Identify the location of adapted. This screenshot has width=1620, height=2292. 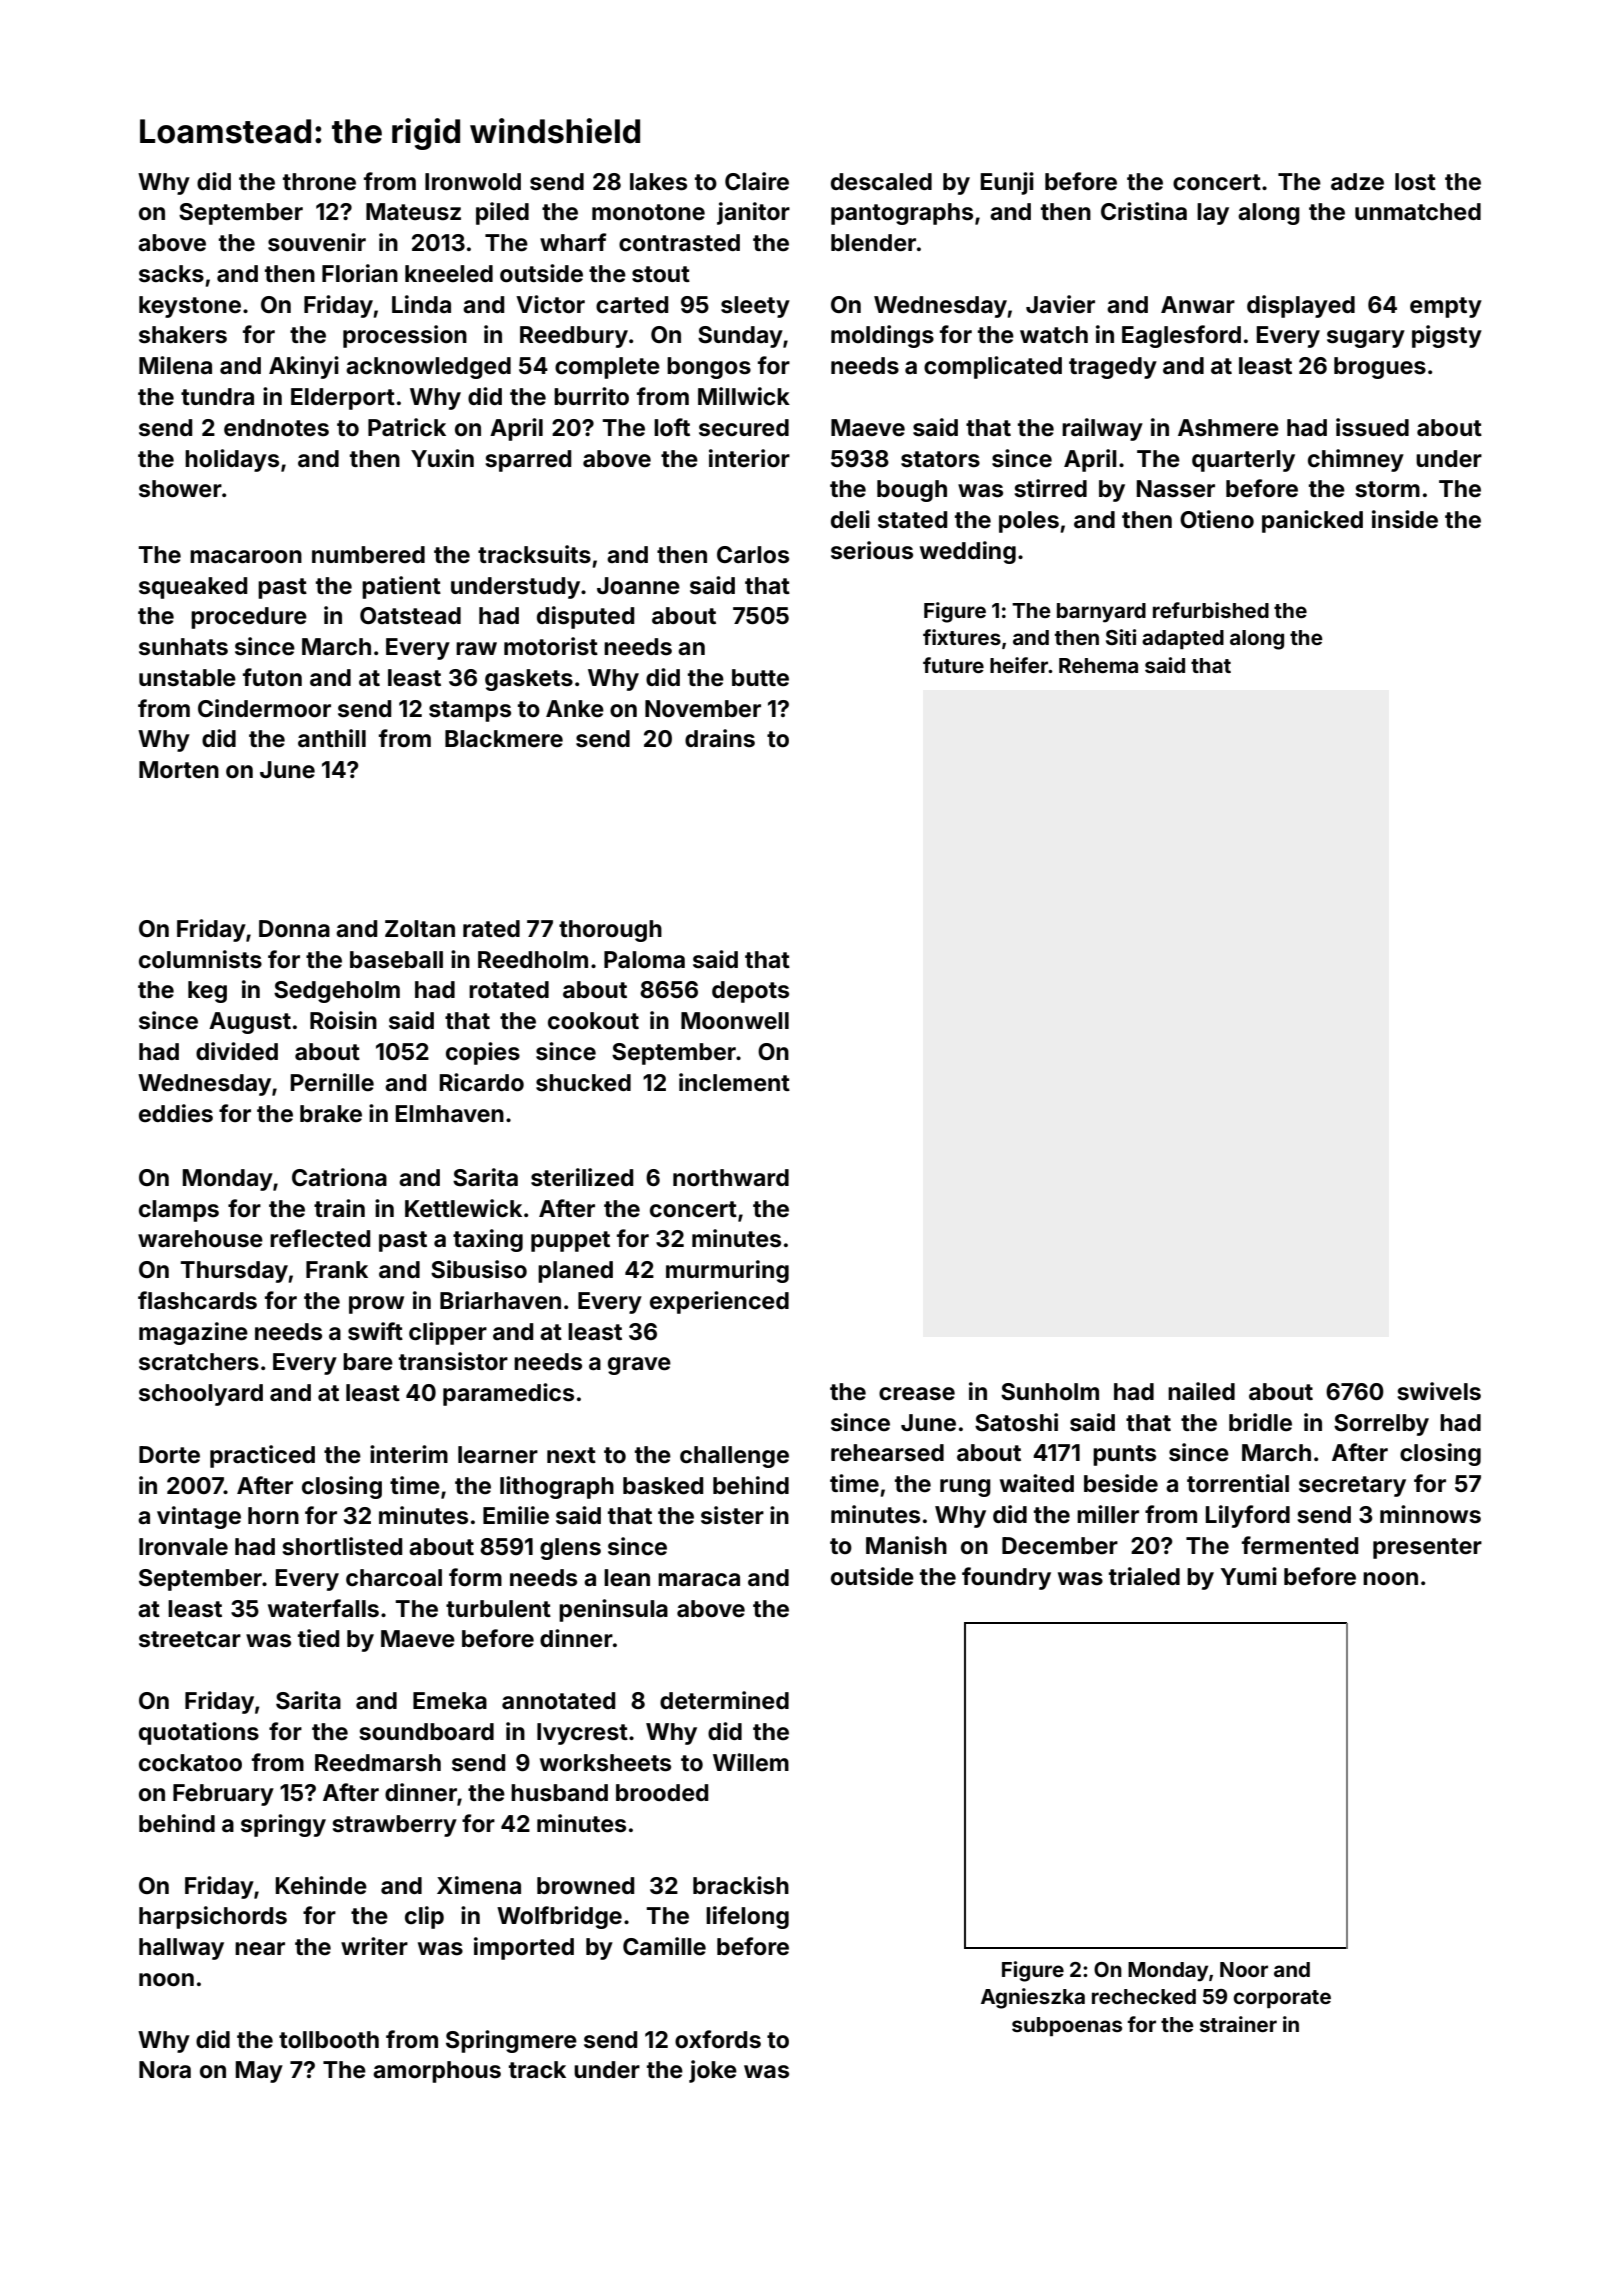
(1183, 639).
